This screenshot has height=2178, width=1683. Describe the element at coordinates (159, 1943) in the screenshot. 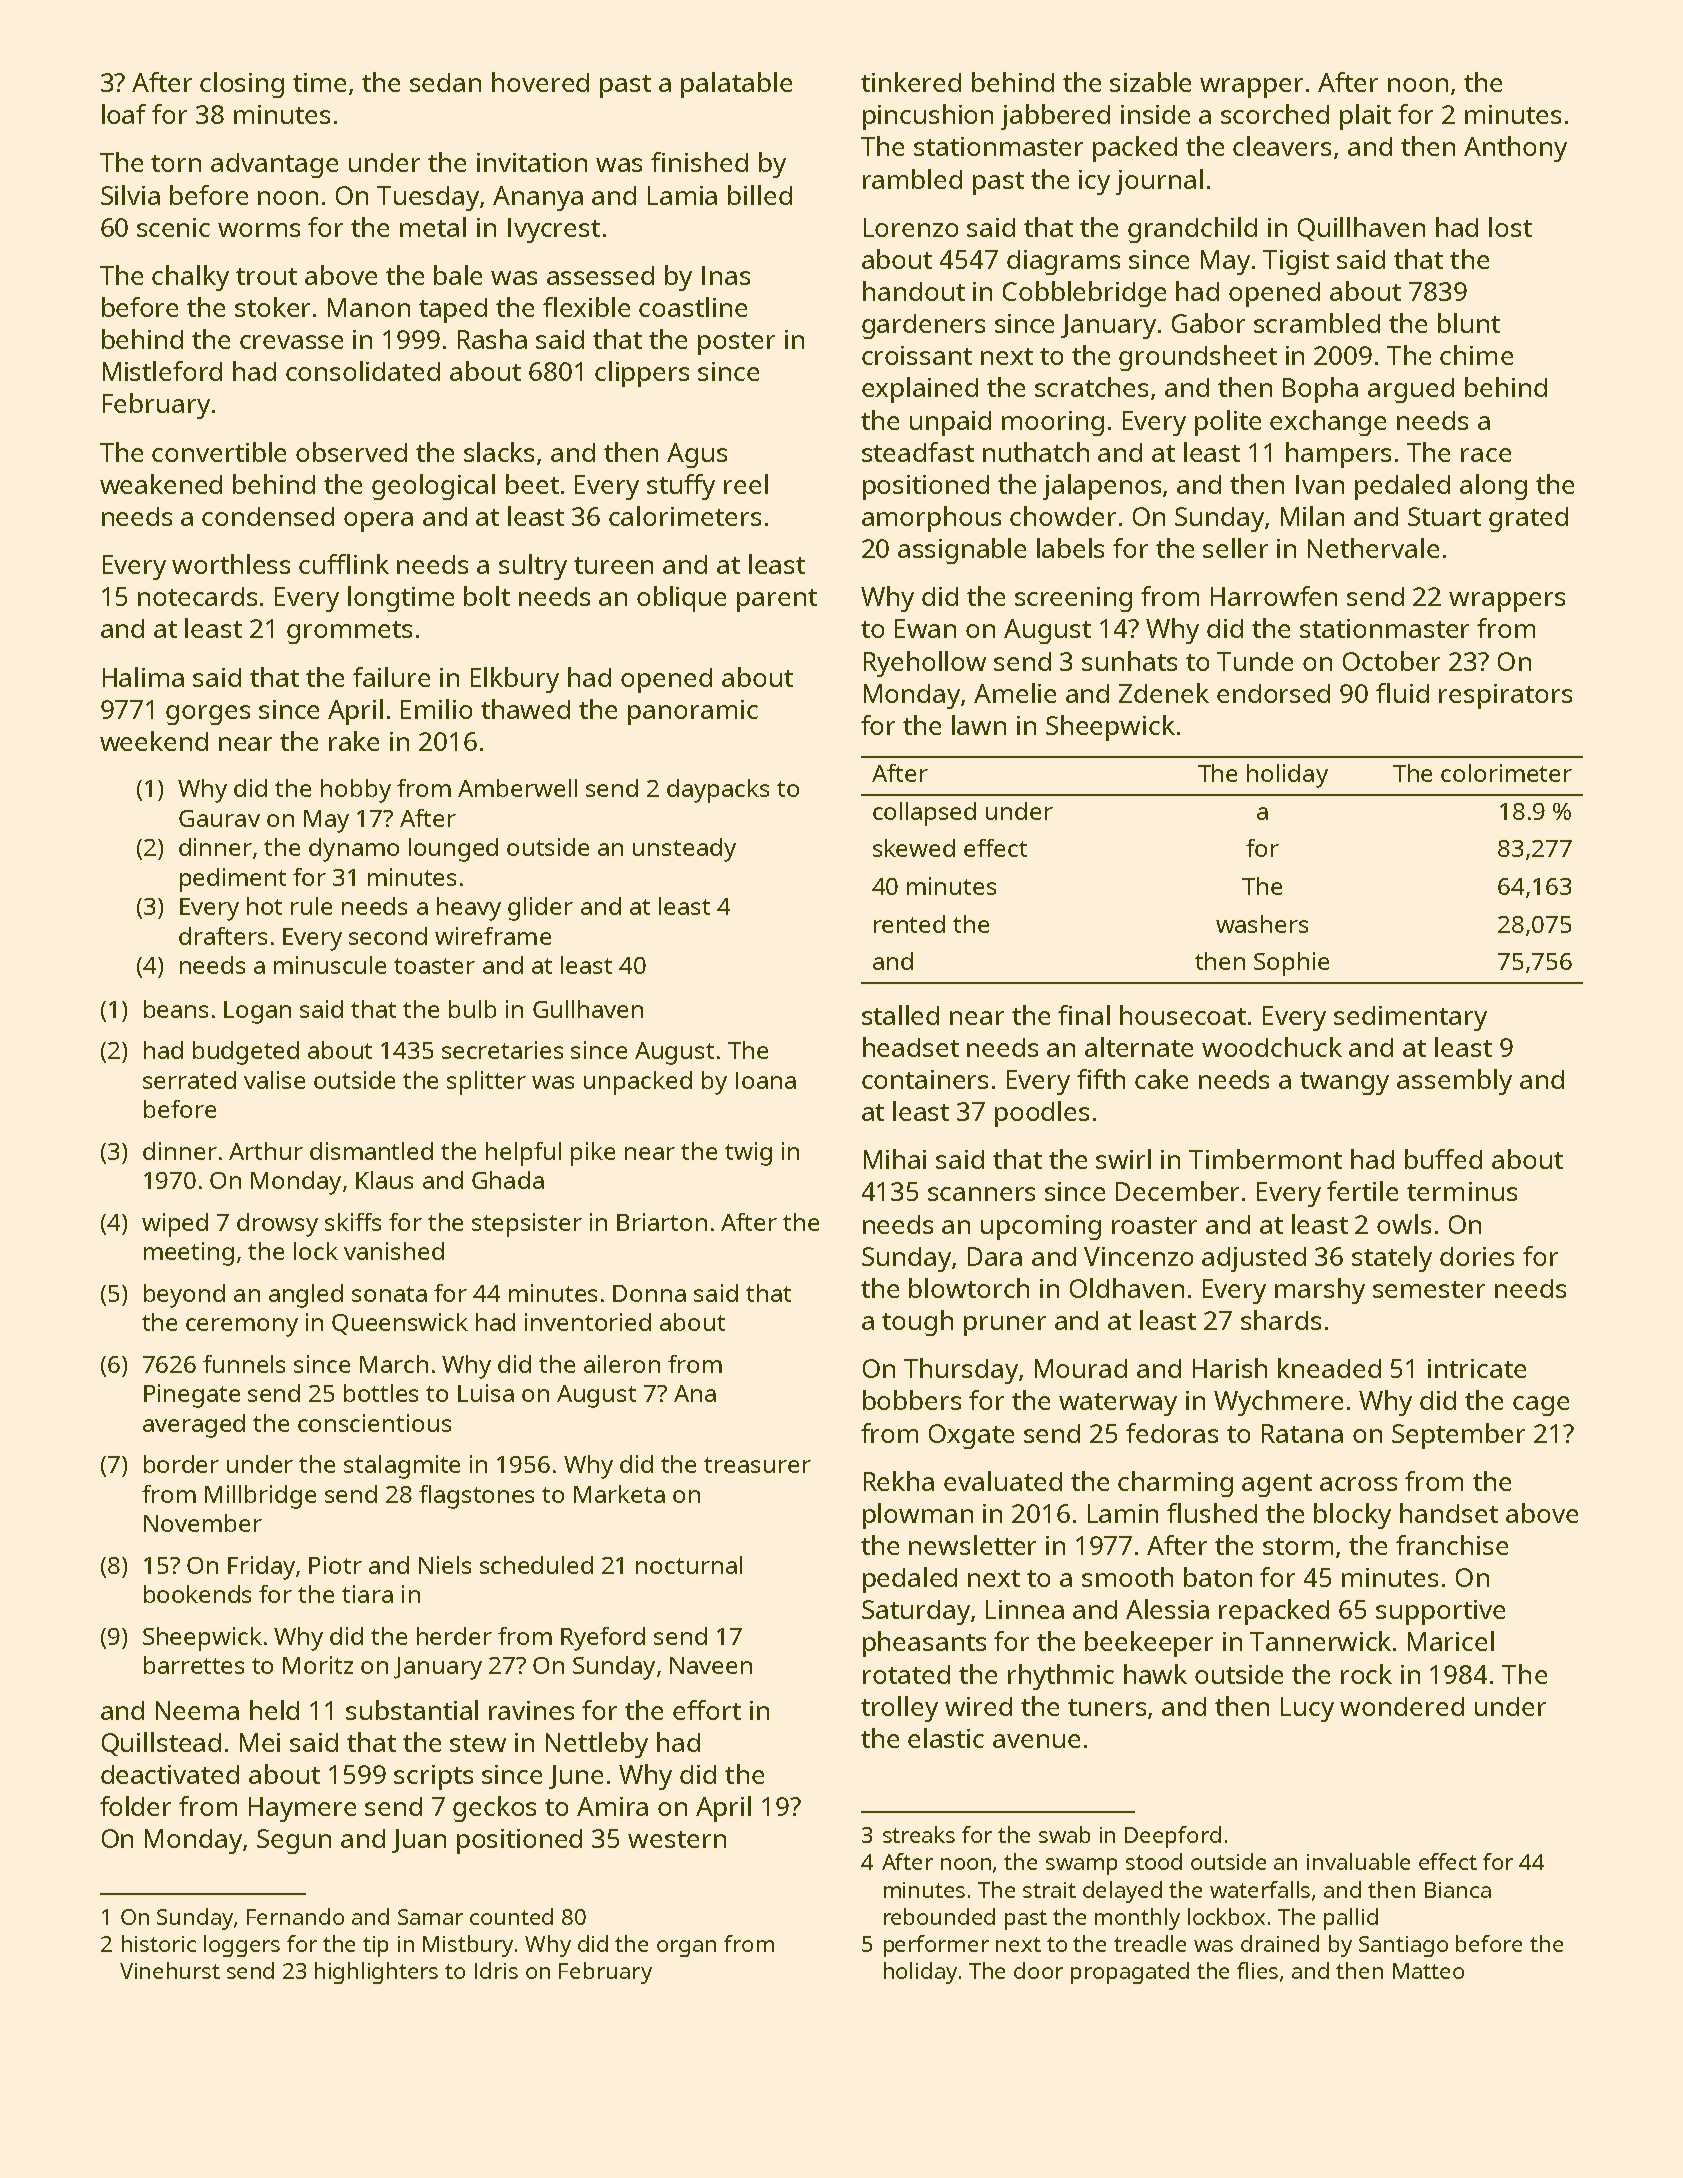

I see `historic` at that location.
